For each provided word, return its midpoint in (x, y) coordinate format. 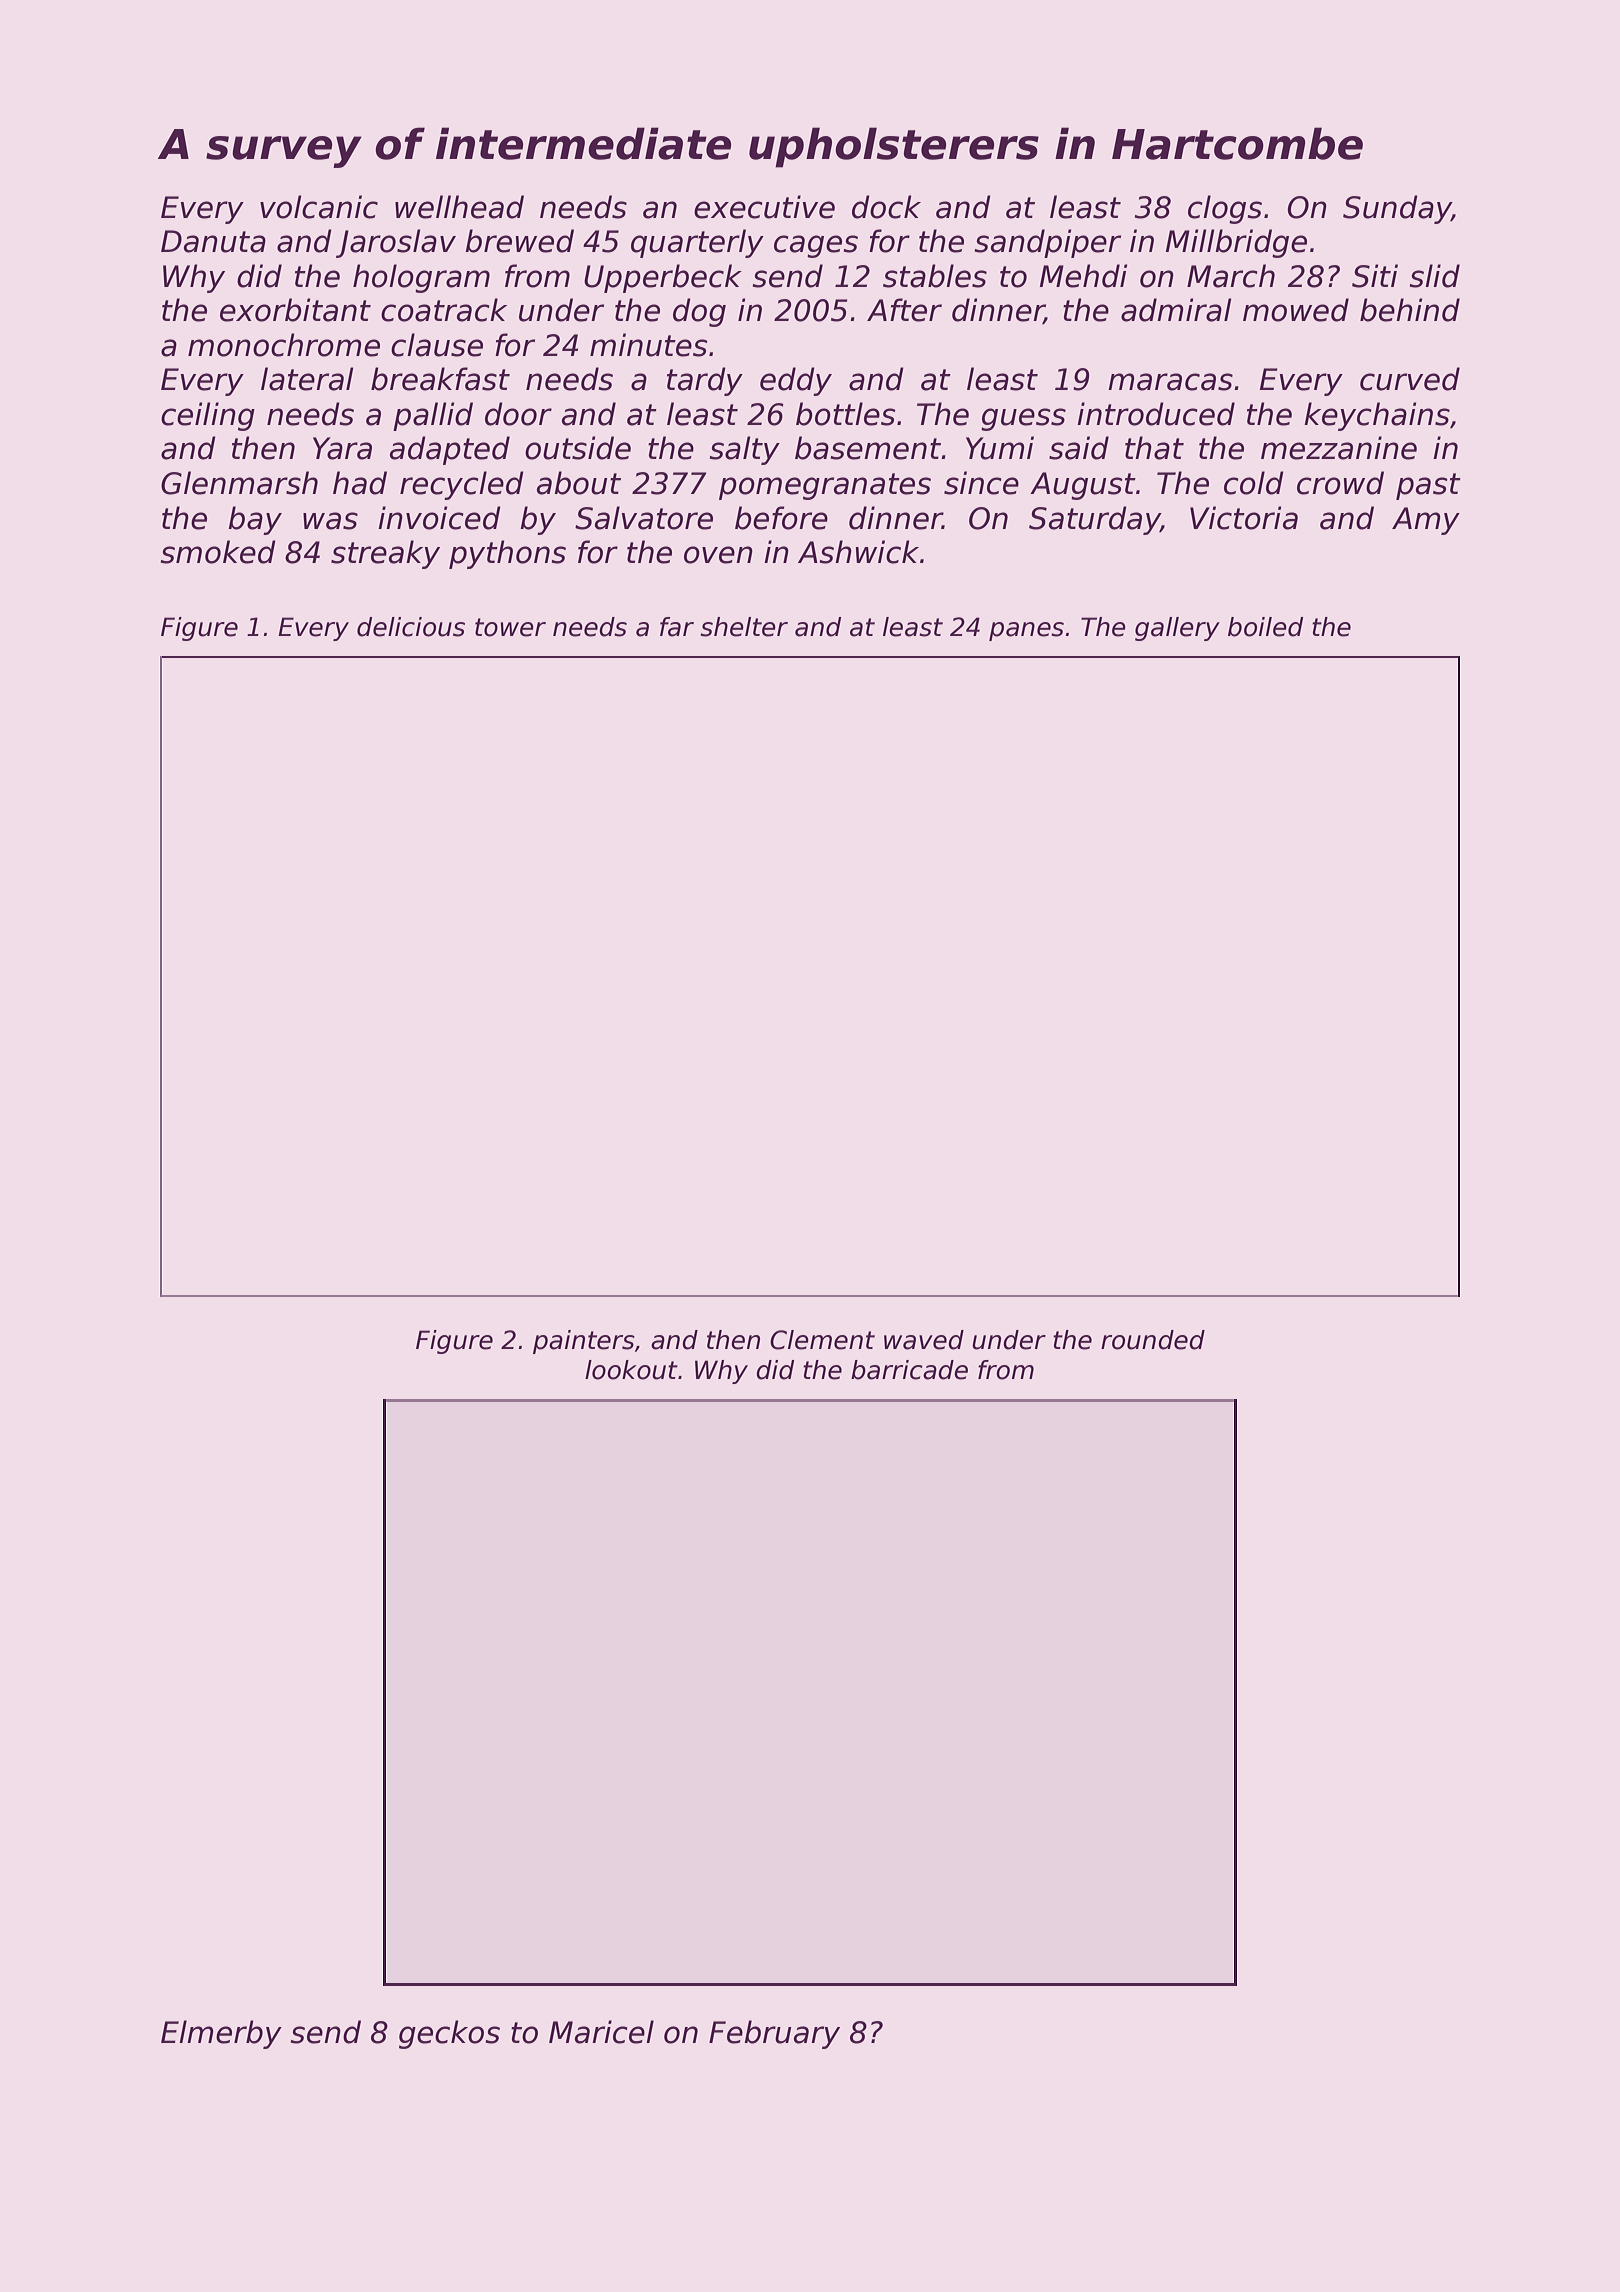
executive (764, 207)
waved (924, 1340)
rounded (1153, 1340)
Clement (822, 1340)
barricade (909, 1370)
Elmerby (221, 2034)
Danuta (213, 241)
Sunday (1397, 209)
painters (584, 1342)
